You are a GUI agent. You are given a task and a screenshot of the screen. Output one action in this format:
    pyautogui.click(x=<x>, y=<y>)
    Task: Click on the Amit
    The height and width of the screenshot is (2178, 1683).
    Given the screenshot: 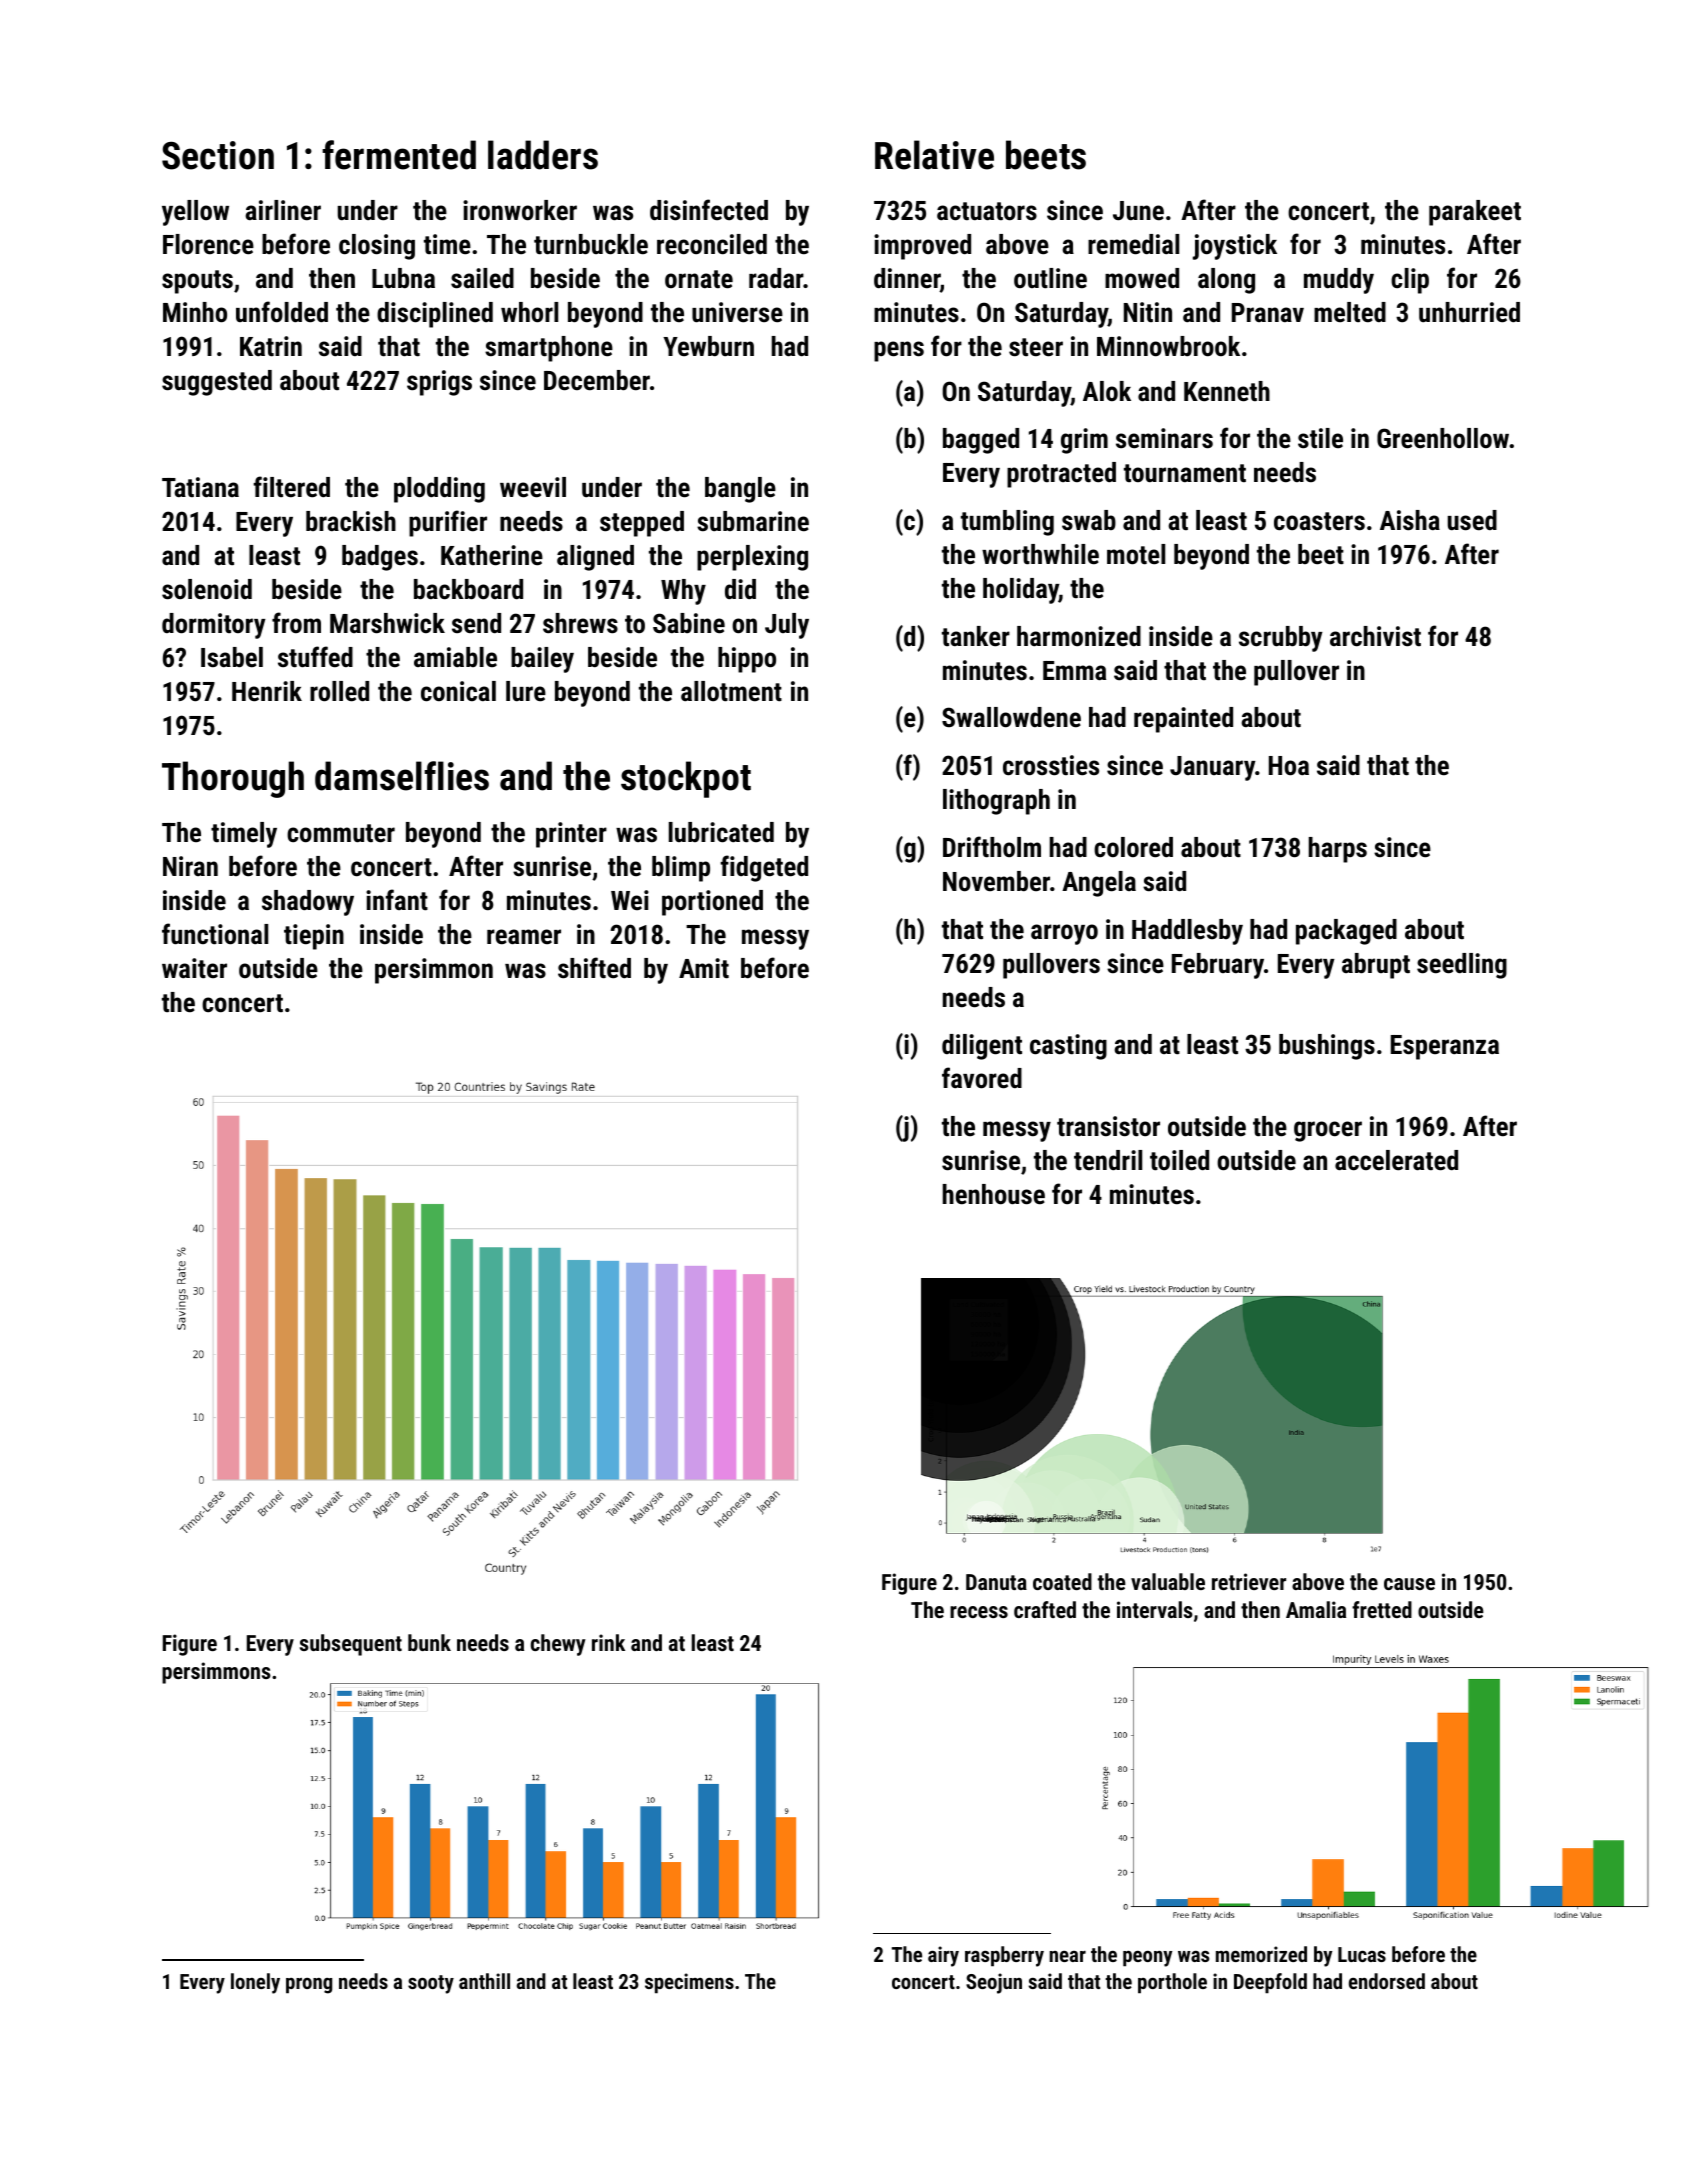 What is the action you would take?
    pyautogui.click(x=704, y=968)
